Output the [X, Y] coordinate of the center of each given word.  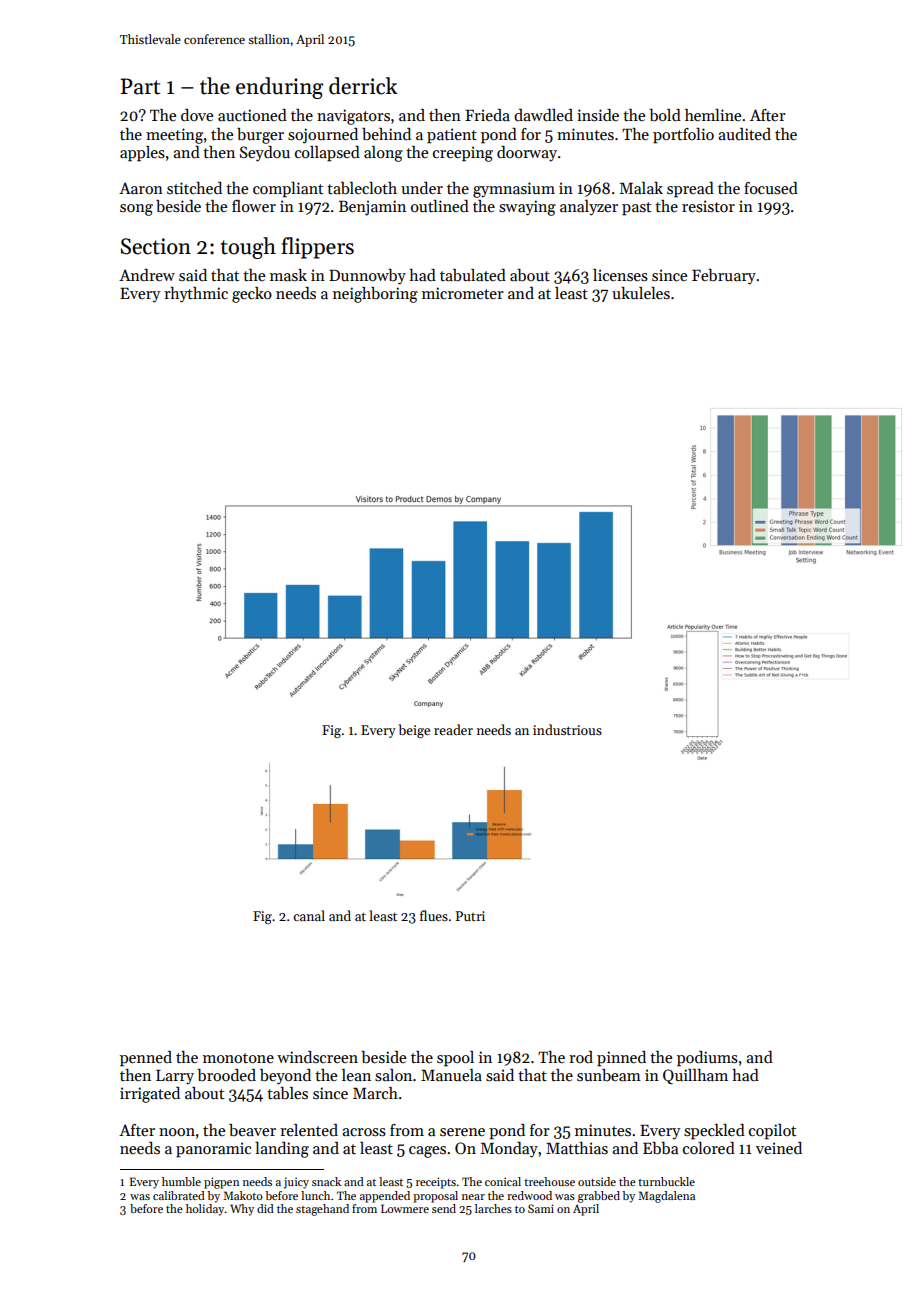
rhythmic [196, 295]
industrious [567, 729]
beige [414, 731]
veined [779, 1148]
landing [282, 1150]
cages [427, 1152]
